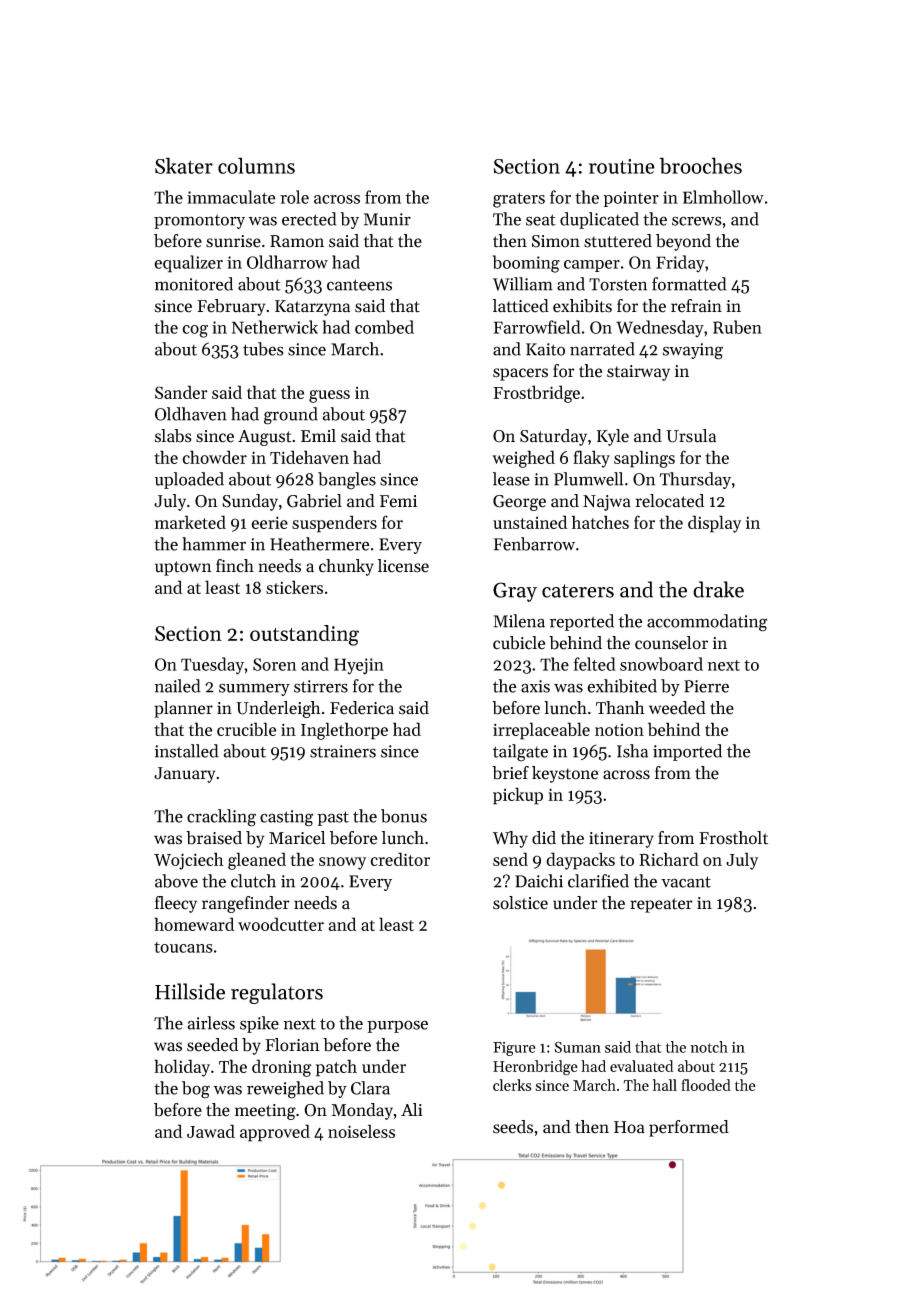 This document has height=1311, width=924. What do you see at coordinates (515, 592) in the document?
I see `Gray` at bounding box center [515, 592].
